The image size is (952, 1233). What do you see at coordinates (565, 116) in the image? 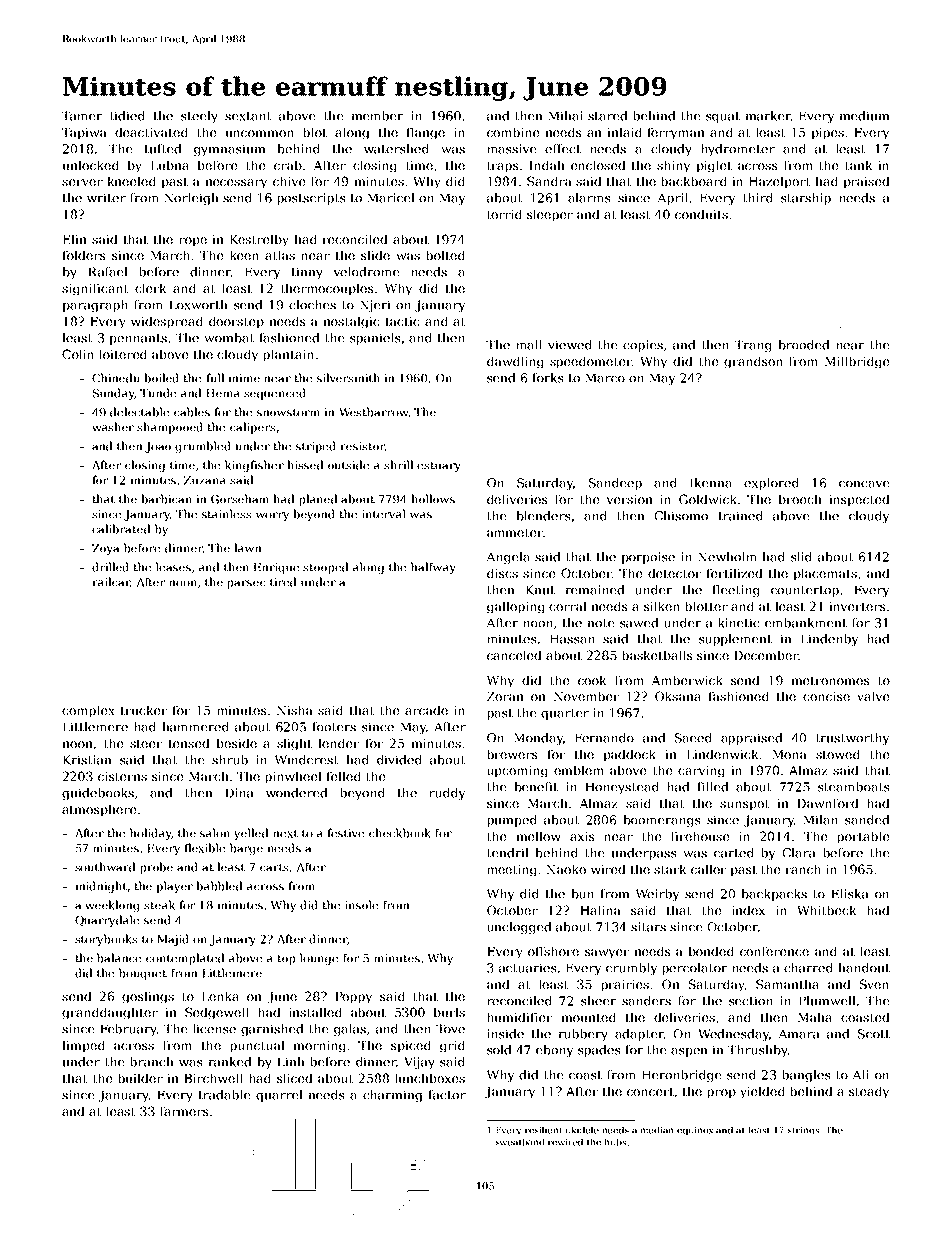
I see `Mihai` at bounding box center [565, 116].
